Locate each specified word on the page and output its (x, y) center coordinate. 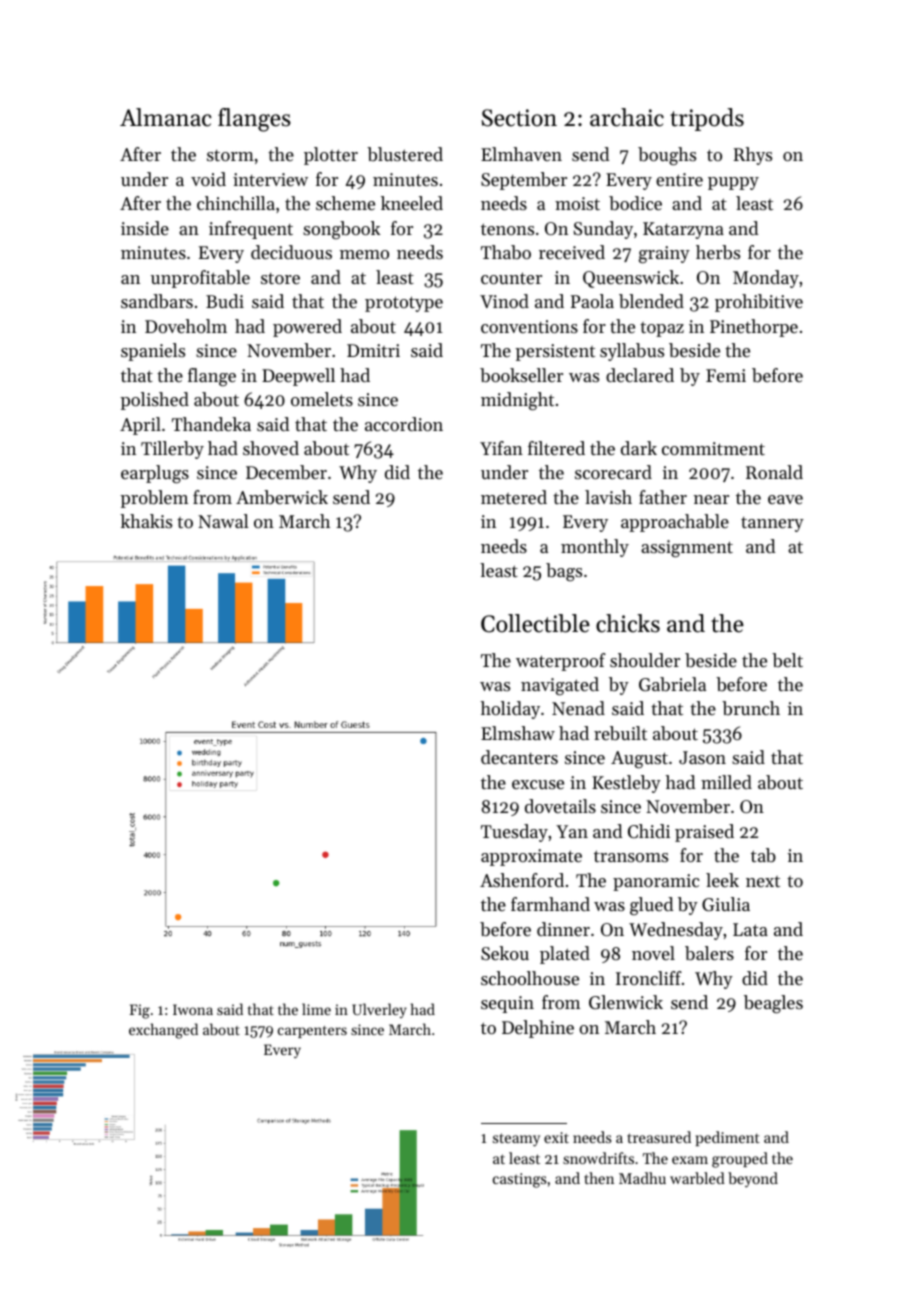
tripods (707, 119)
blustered (405, 154)
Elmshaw (518, 733)
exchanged (163, 1031)
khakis (146, 521)
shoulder (645, 660)
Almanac (165, 117)
